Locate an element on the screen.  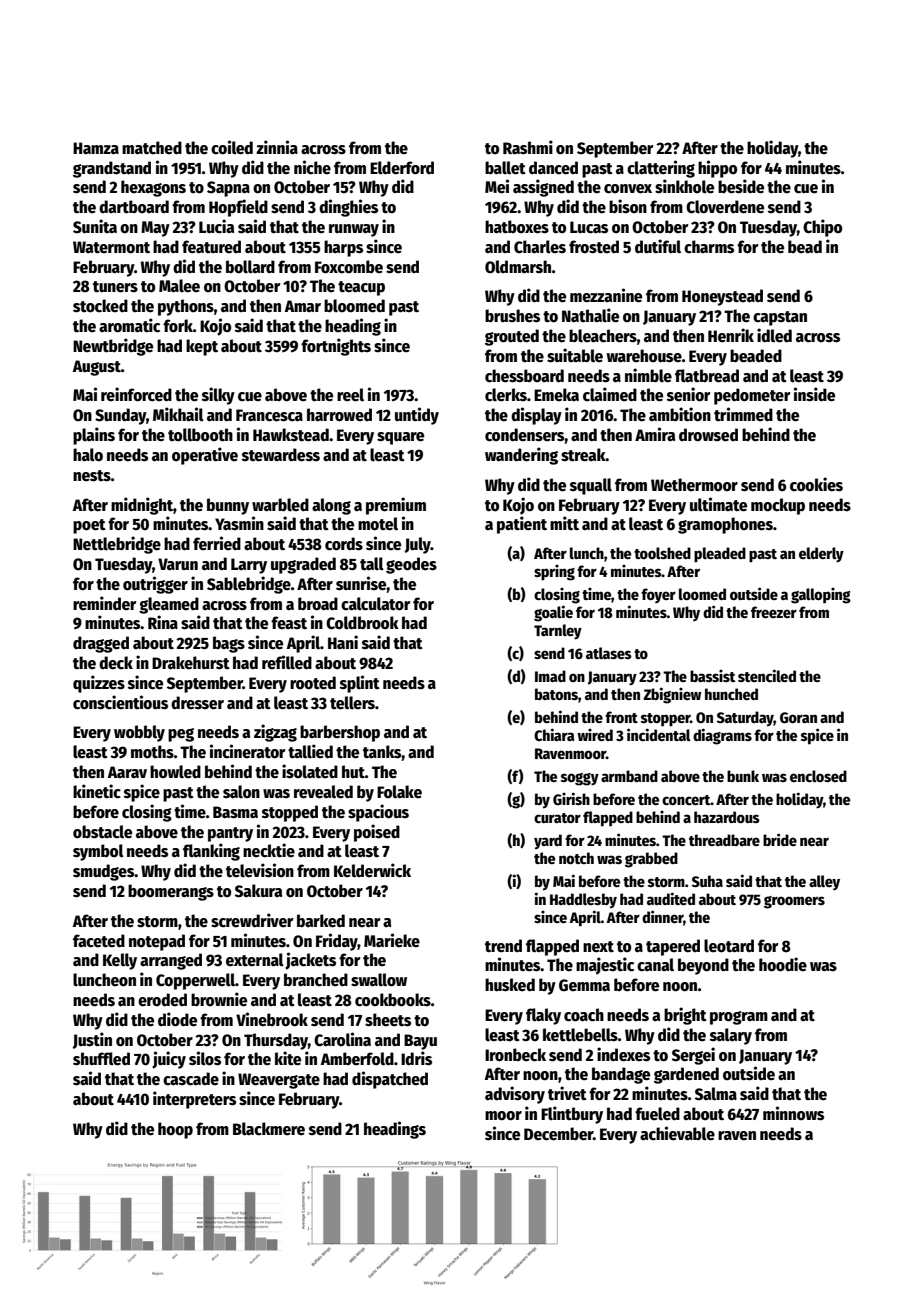
sinkhole is located at coordinates (684, 186).
